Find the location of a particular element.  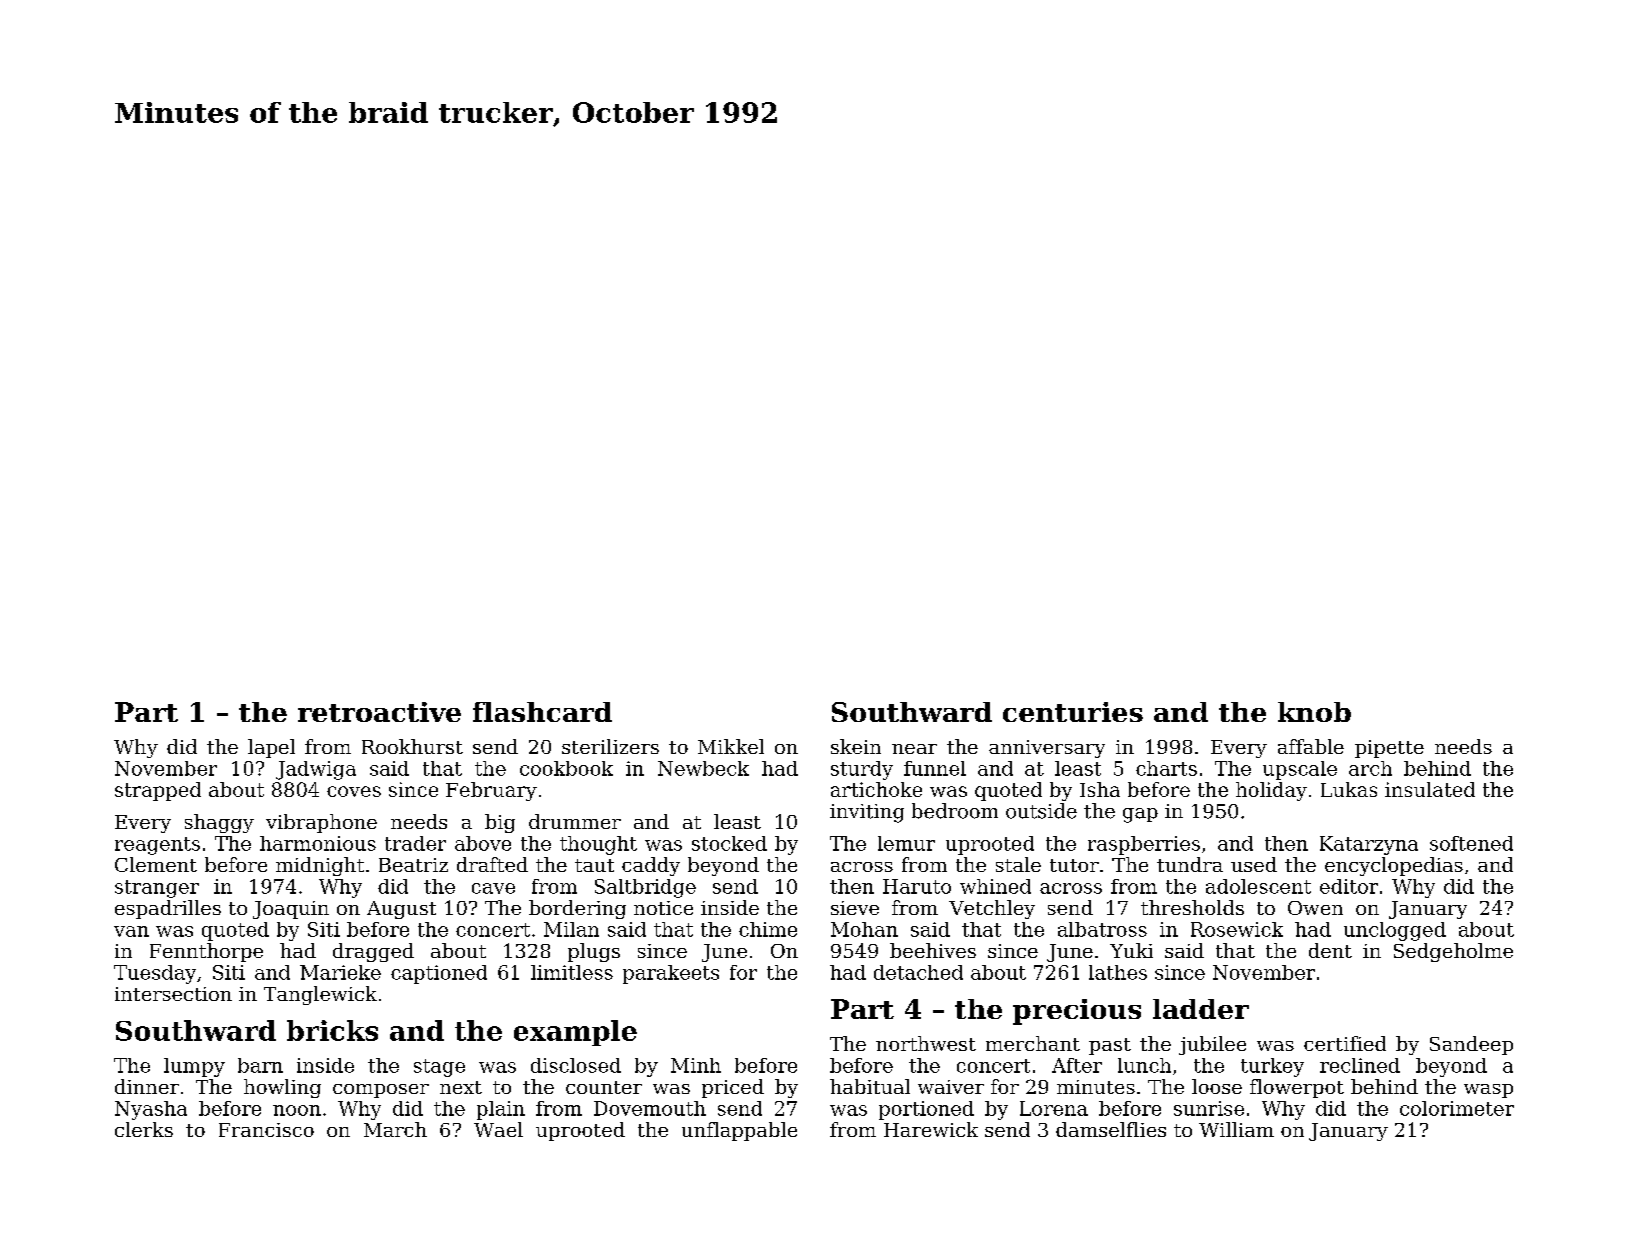

stage is located at coordinates (439, 1068).
